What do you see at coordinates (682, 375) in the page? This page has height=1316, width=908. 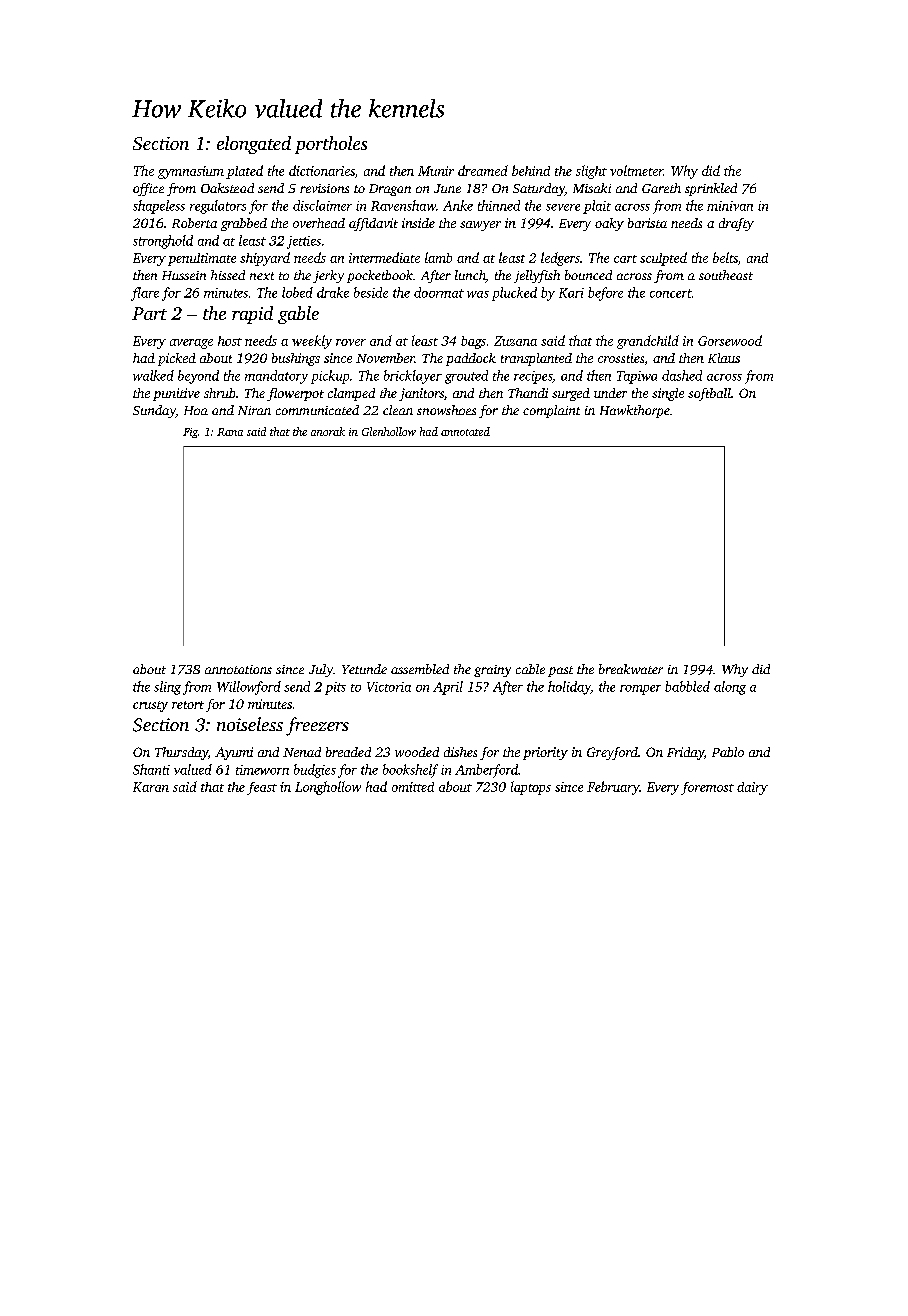 I see `dashed` at bounding box center [682, 375].
